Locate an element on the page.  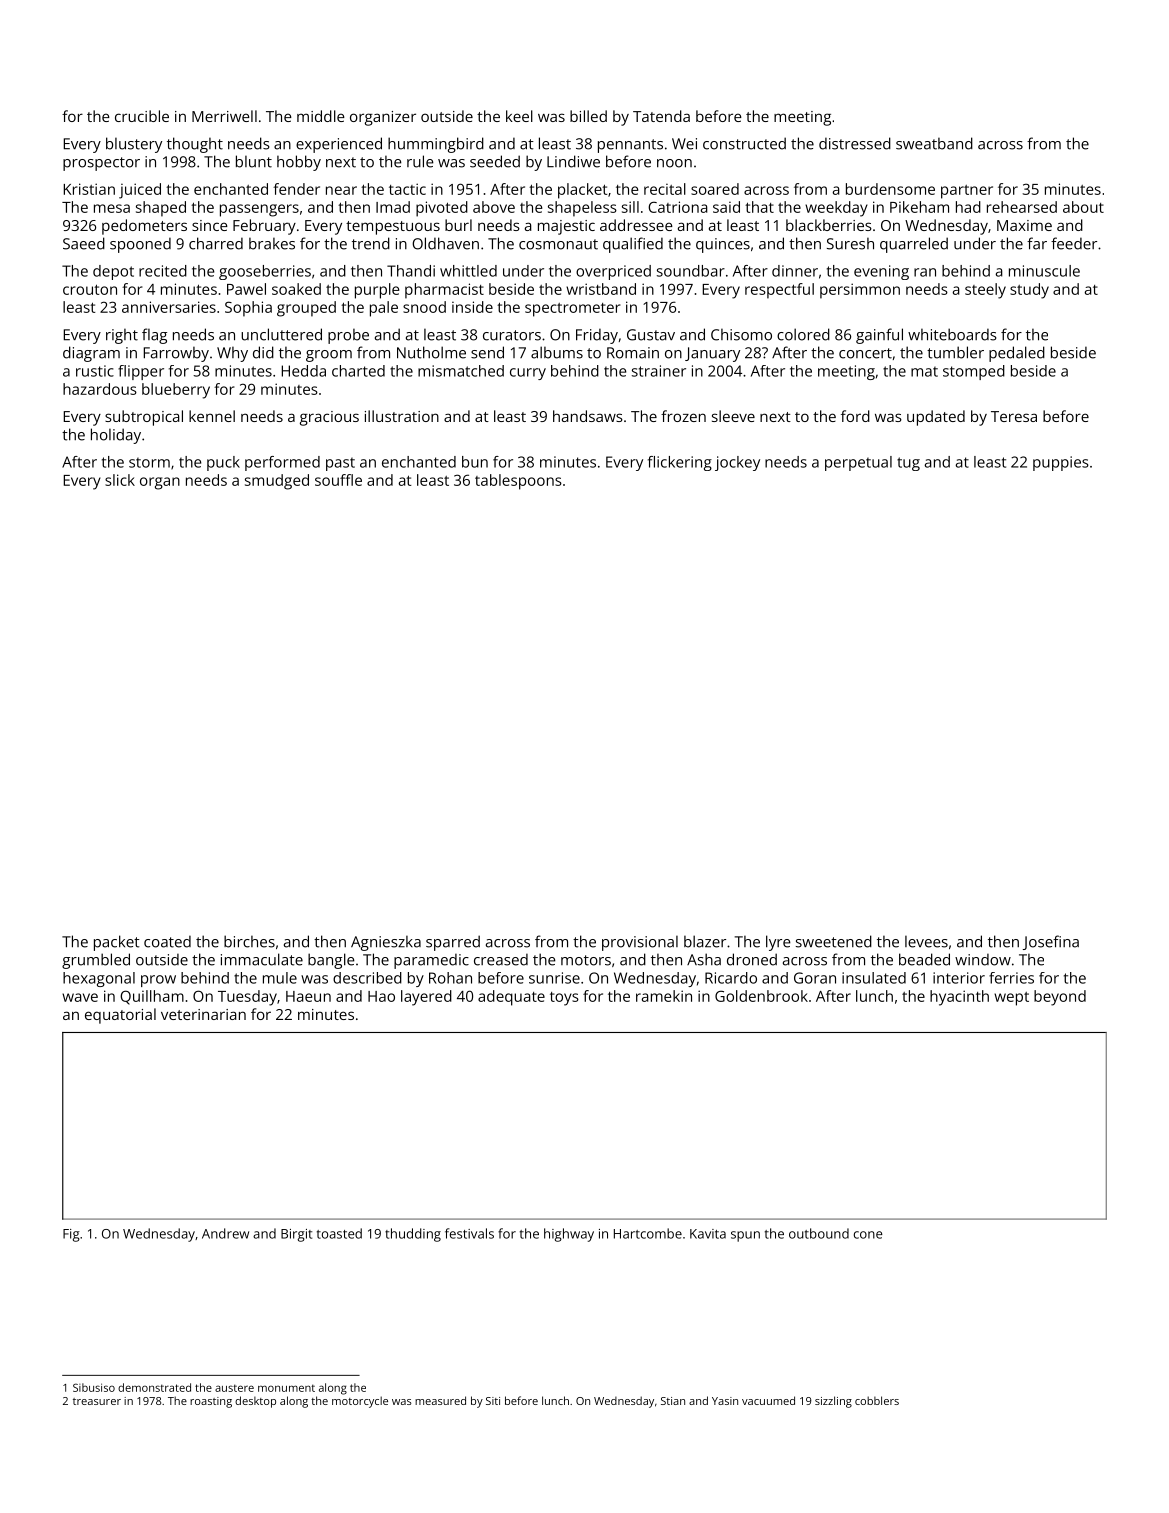
equatorial is located at coordinates (120, 1016).
